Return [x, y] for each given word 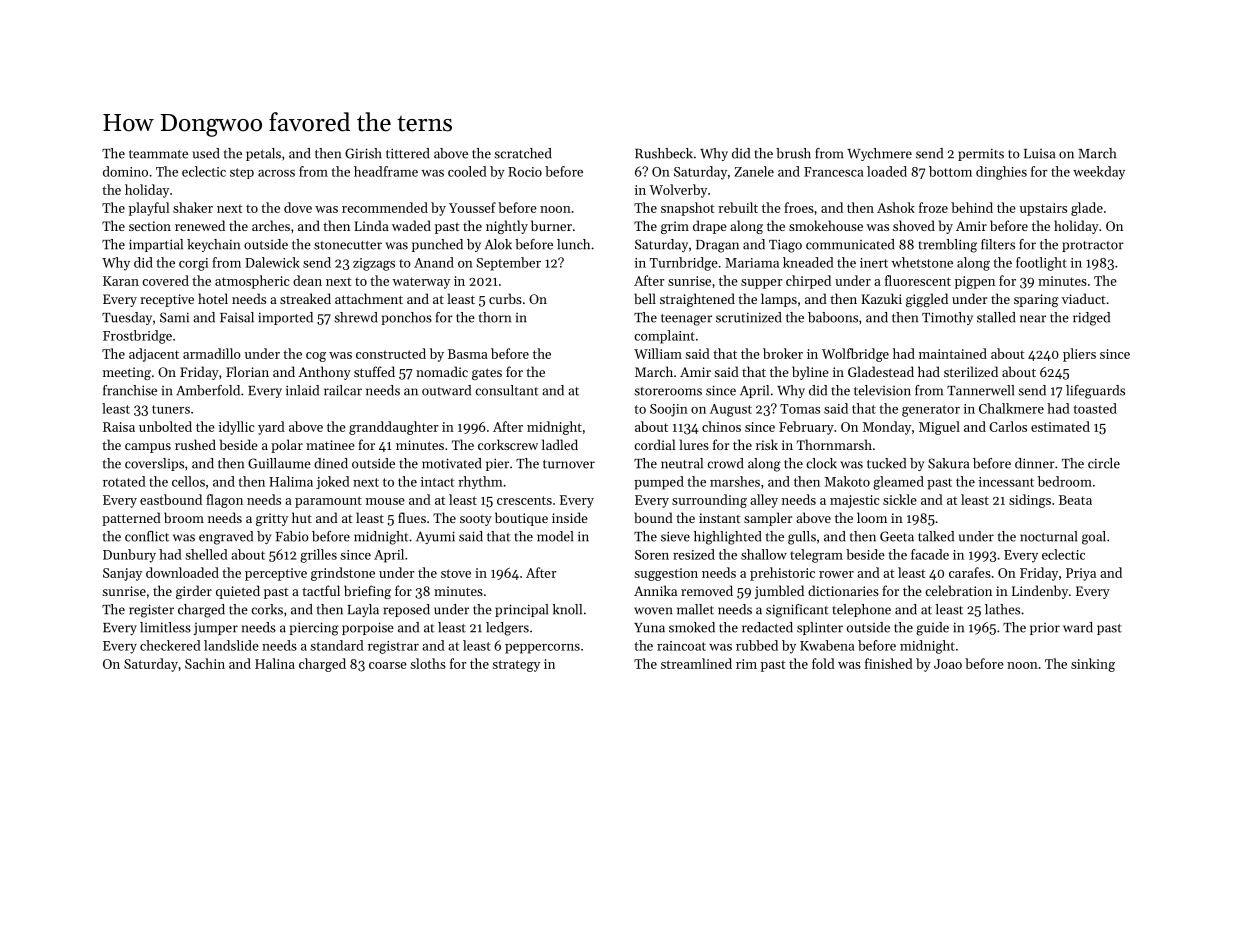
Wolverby [678, 191]
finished [889, 663]
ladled [560, 444]
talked [936, 536]
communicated [850, 244]
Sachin [205, 663]
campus [148, 448]
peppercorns [542, 649]
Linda [371, 225]
